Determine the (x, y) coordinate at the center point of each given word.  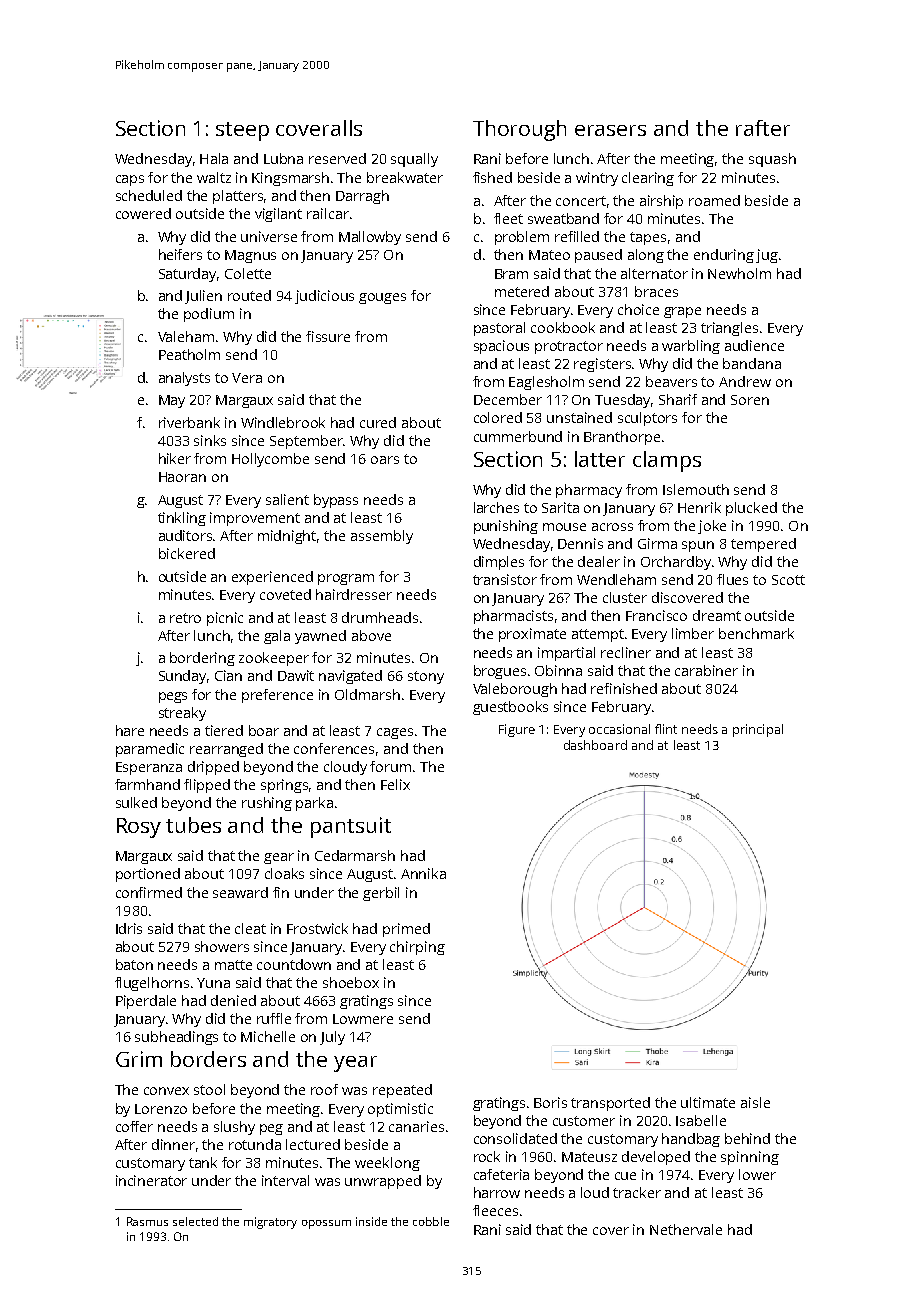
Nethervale (686, 1229)
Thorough (519, 130)
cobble (431, 1221)
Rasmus (147, 1221)
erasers (610, 130)
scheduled (149, 195)
